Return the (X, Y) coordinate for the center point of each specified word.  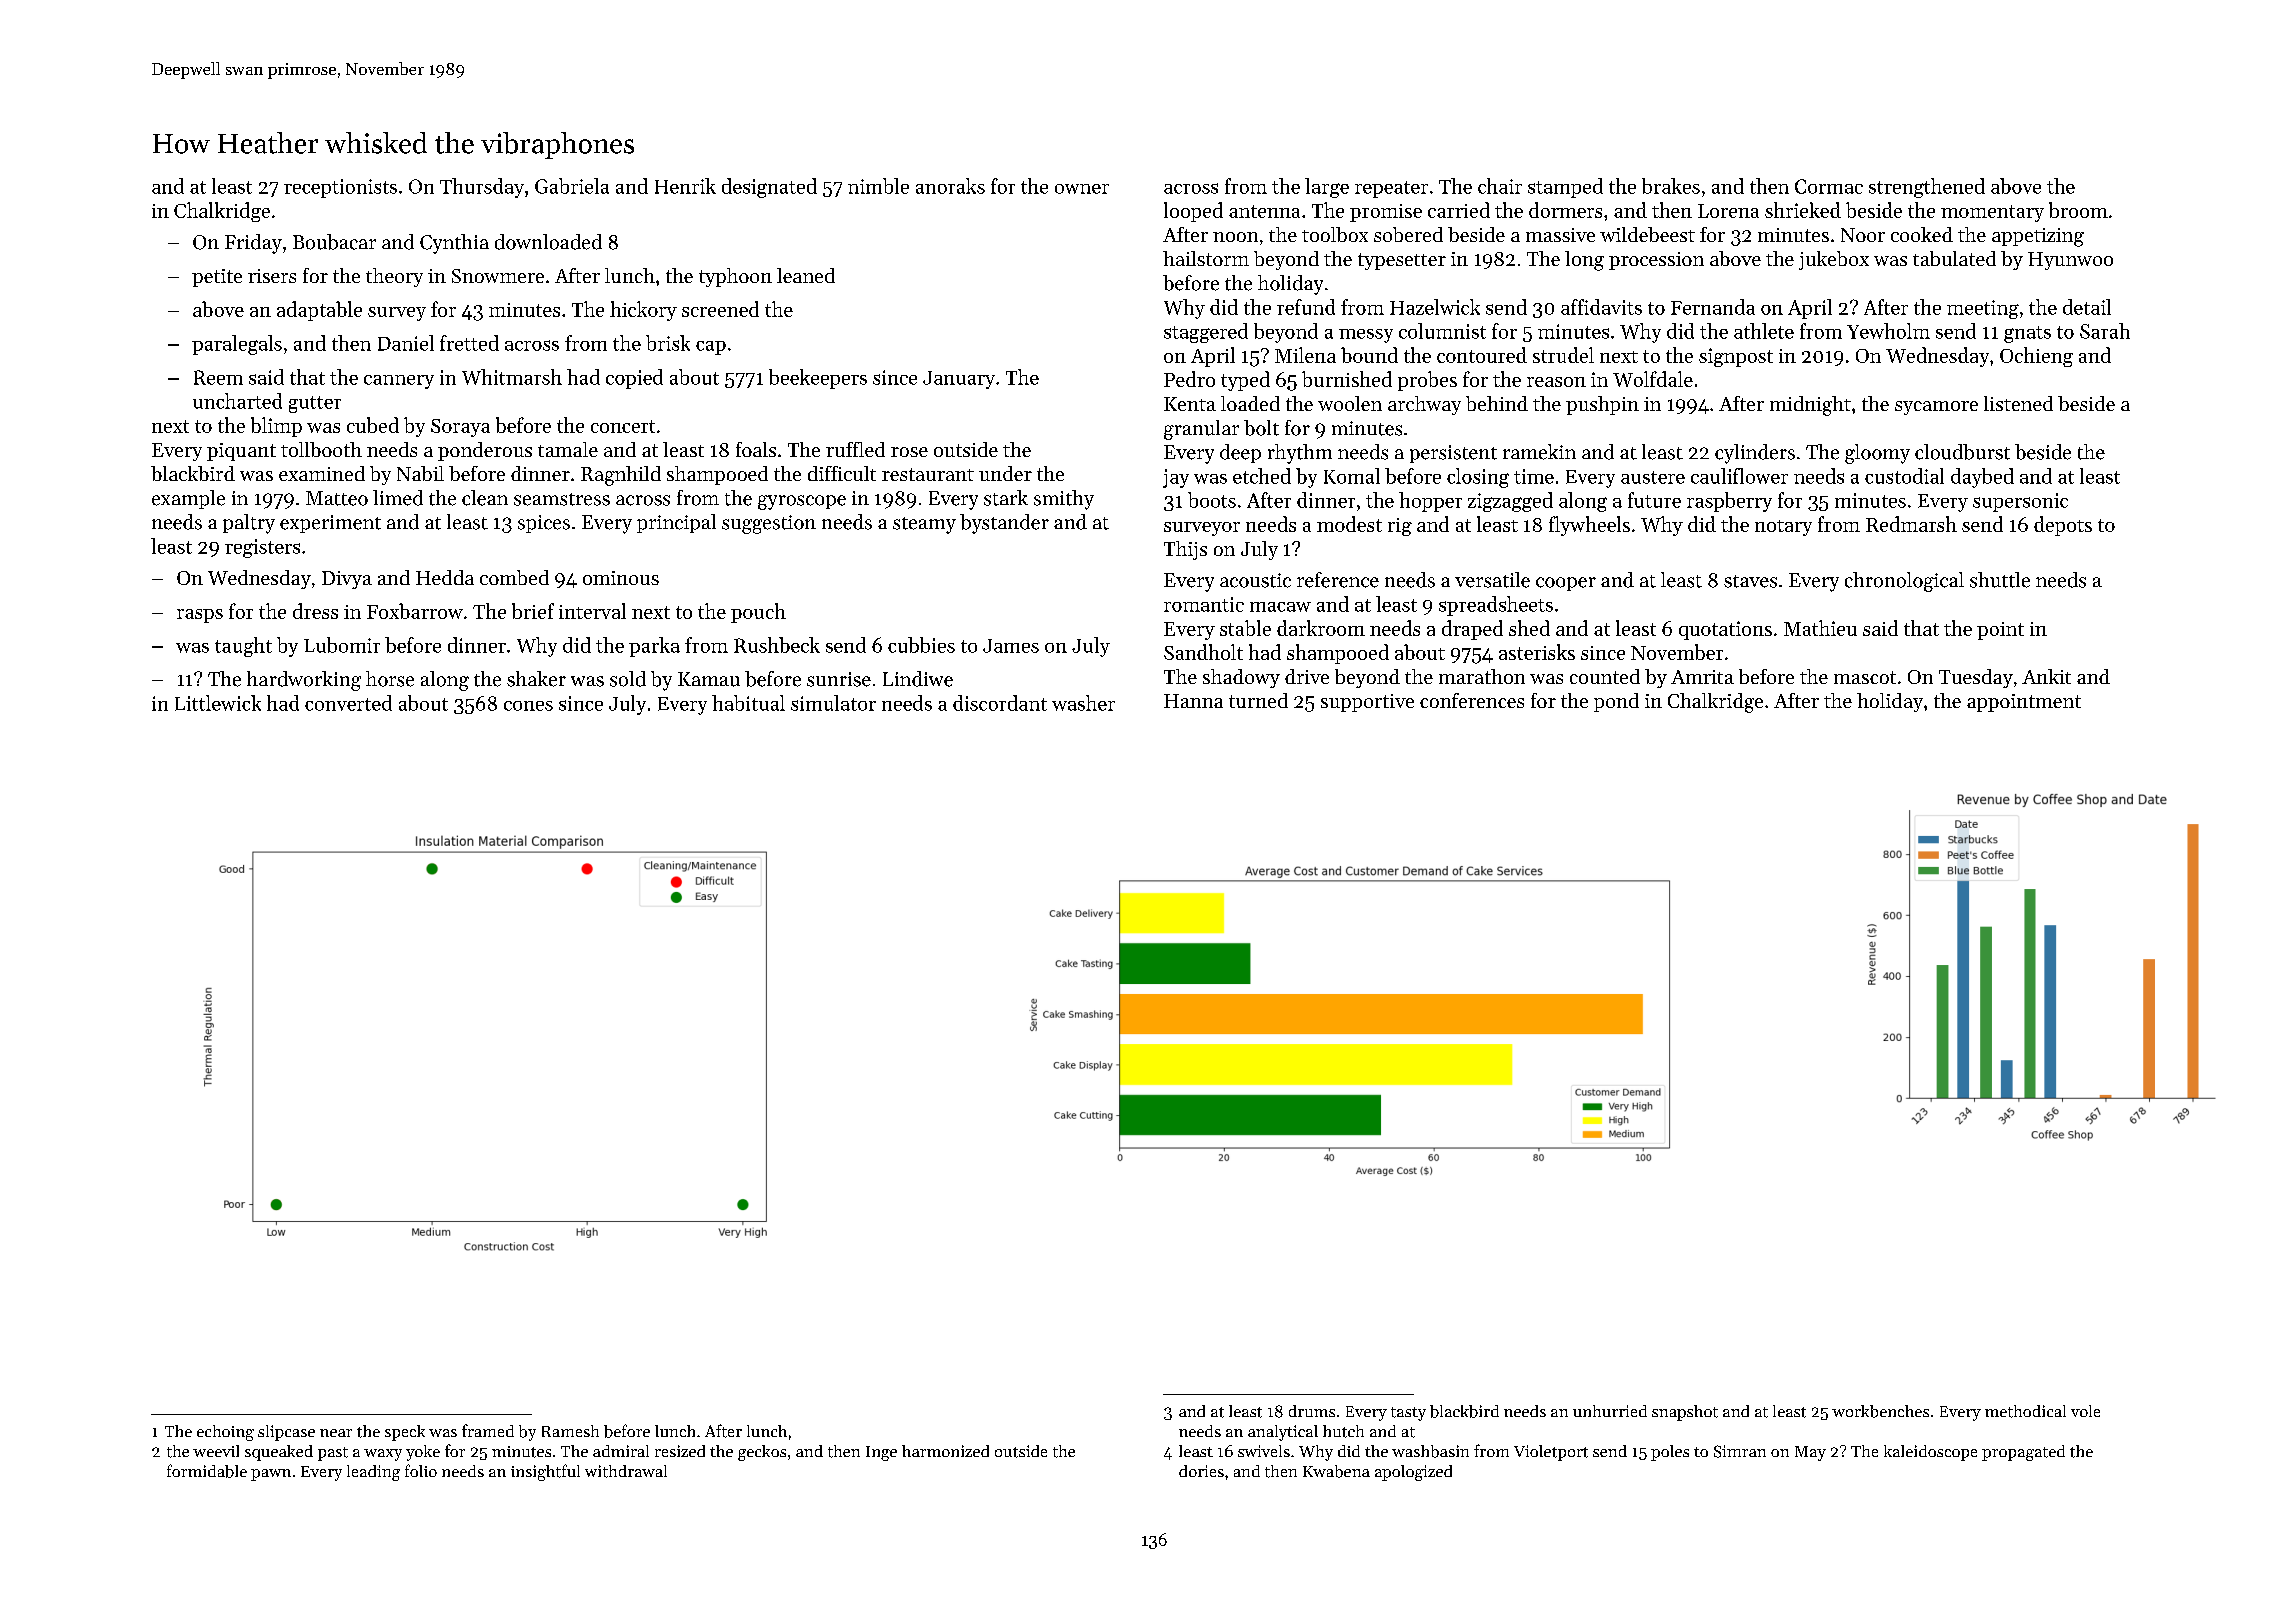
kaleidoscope (1930, 1453)
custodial (1904, 476)
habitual (748, 703)
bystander (1004, 524)
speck (405, 1433)
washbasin (1430, 1451)
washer (1083, 703)
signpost (1736, 357)
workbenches (1880, 1411)
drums (1312, 1411)
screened (720, 309)
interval (592, 611)
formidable (207, 1471)
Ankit (2046, 676)
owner (1082, 189)
